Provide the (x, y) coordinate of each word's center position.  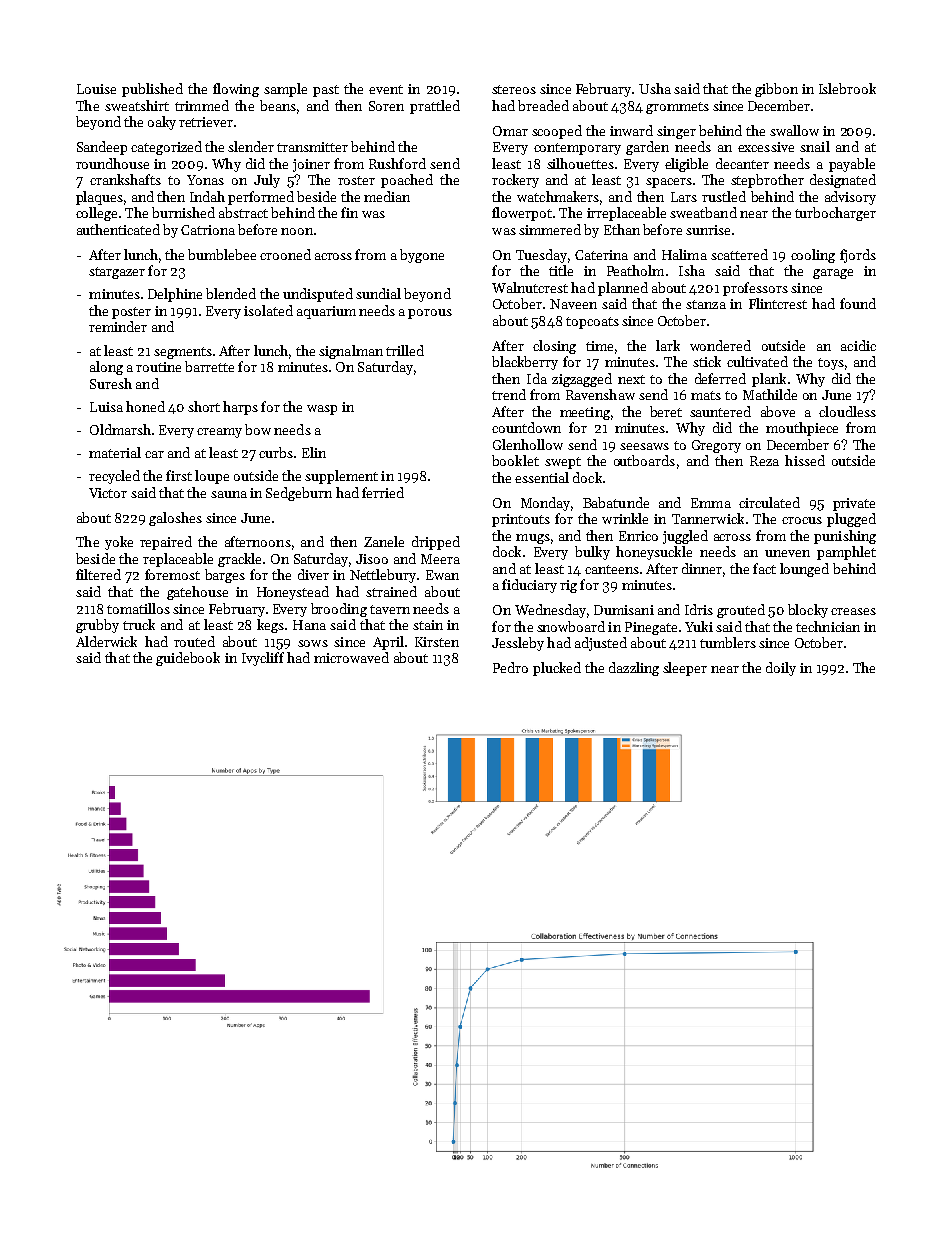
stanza (706, 304)
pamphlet (846, 553)
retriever (206, 122)
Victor (108, 493)
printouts (521, 520)
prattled (435, 107)
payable (852, 165)
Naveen (573, 304)
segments (183, 353)
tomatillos (138, 608)
